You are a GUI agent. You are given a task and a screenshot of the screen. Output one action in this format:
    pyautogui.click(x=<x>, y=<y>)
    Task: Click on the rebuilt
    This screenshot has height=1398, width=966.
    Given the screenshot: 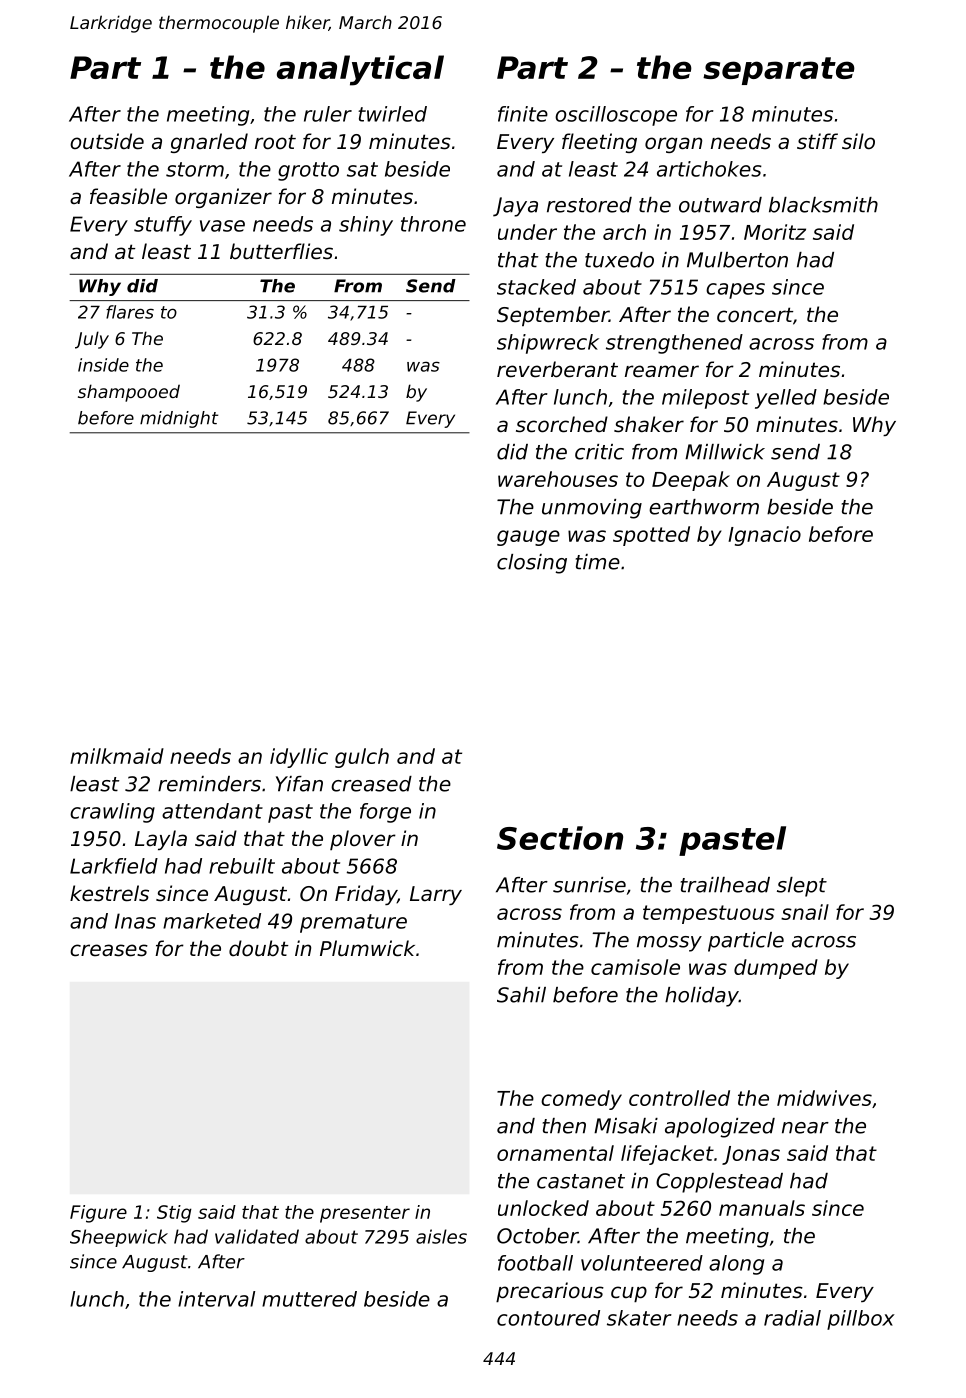 What is the action you would take?
    pyautogui.click(x=242, y=866)
